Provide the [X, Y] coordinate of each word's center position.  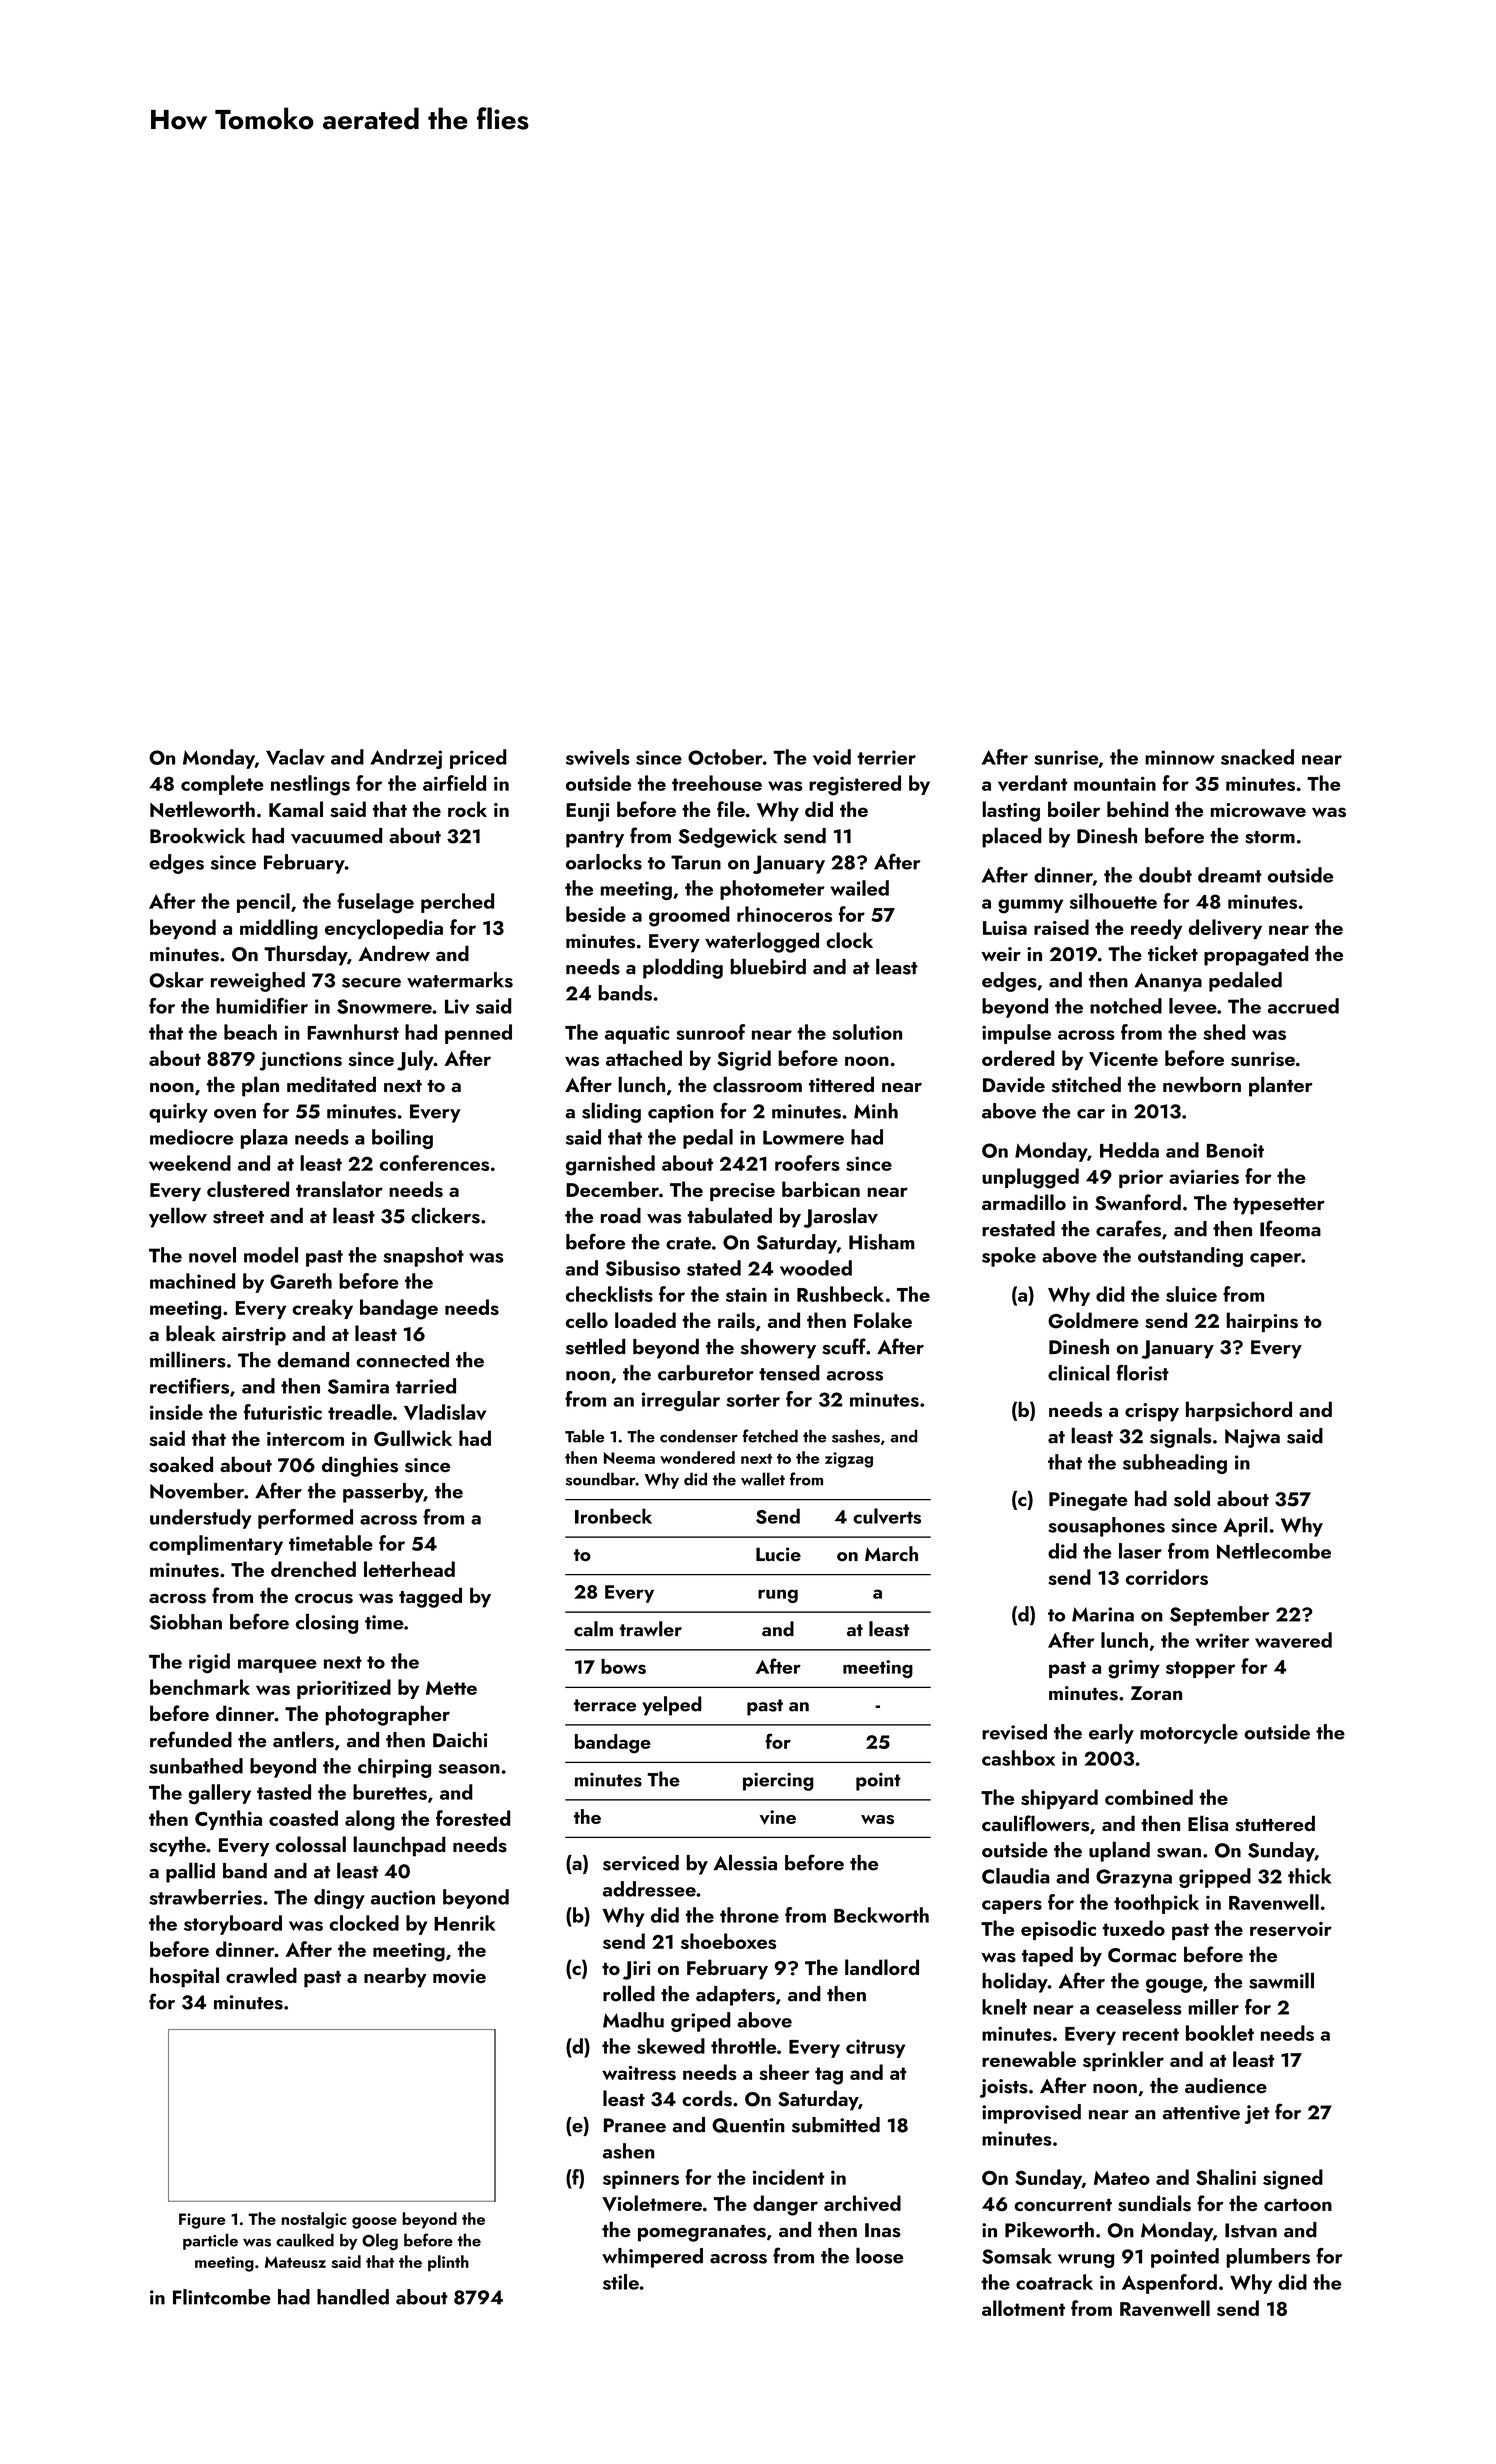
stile [621, 2282]
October [725, 757]
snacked [1257, 757]
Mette [451, 1688]
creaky [322, 1309]
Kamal [296, 809]
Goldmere [1093, 1320]
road [621, 1216]
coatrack [1054, 2282]
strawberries [205, 1897]
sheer [784, 2072]
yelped [671, 1706]
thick [1309, 1876]
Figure [202, 2221]
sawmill [1281, 1980]
